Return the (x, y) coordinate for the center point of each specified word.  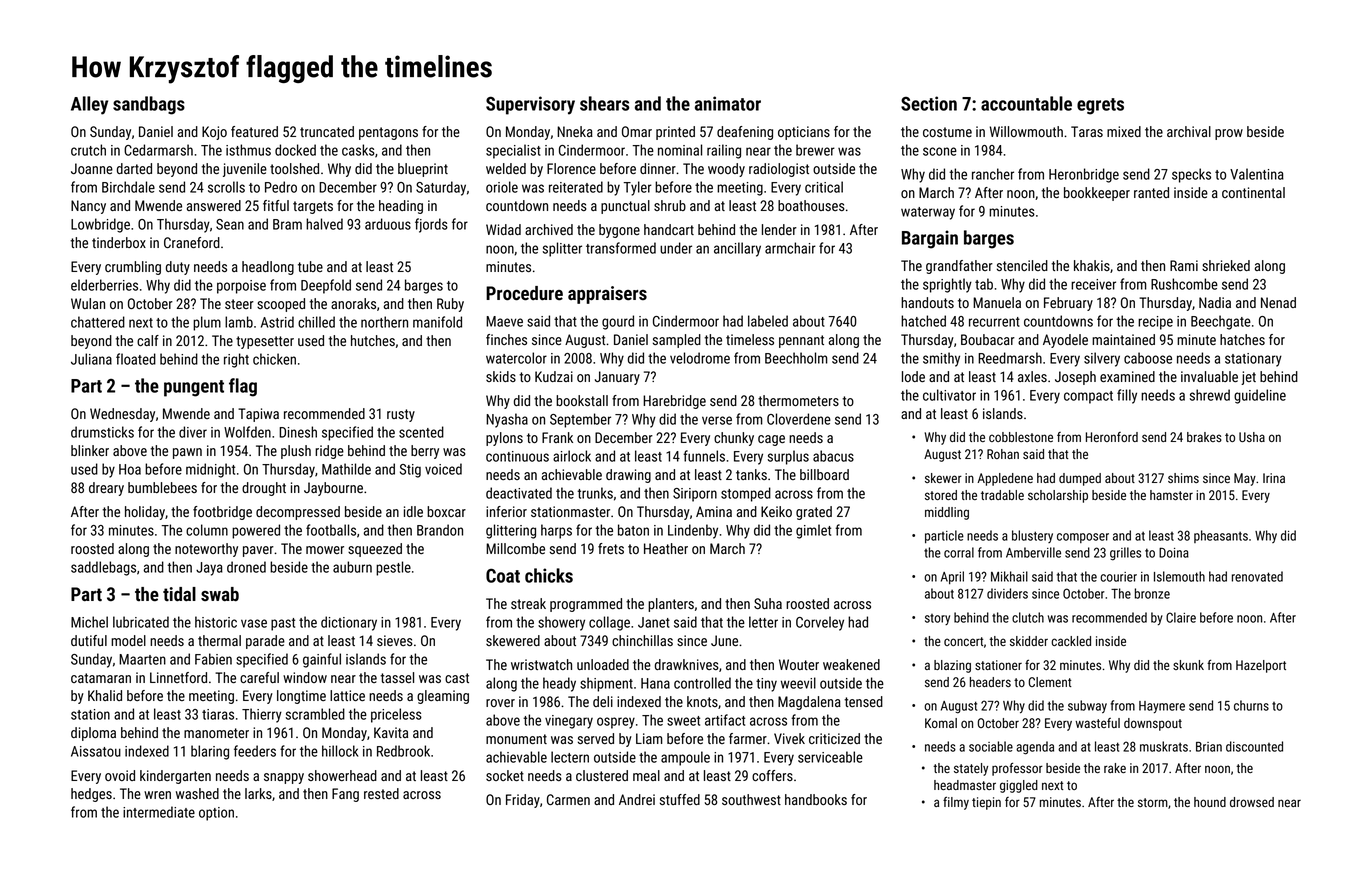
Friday (523, 801)
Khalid (105, 695)
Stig (410, 471)
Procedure (524, 293)
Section (929, 103)
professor (1017, 769)
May (1245, 479)
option (216, 814)
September (580, 420)
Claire (1181, 617)
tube (310, 266)
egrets (1100, 106)
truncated (327, 131)
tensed (863, 701)
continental (1253, 192)
